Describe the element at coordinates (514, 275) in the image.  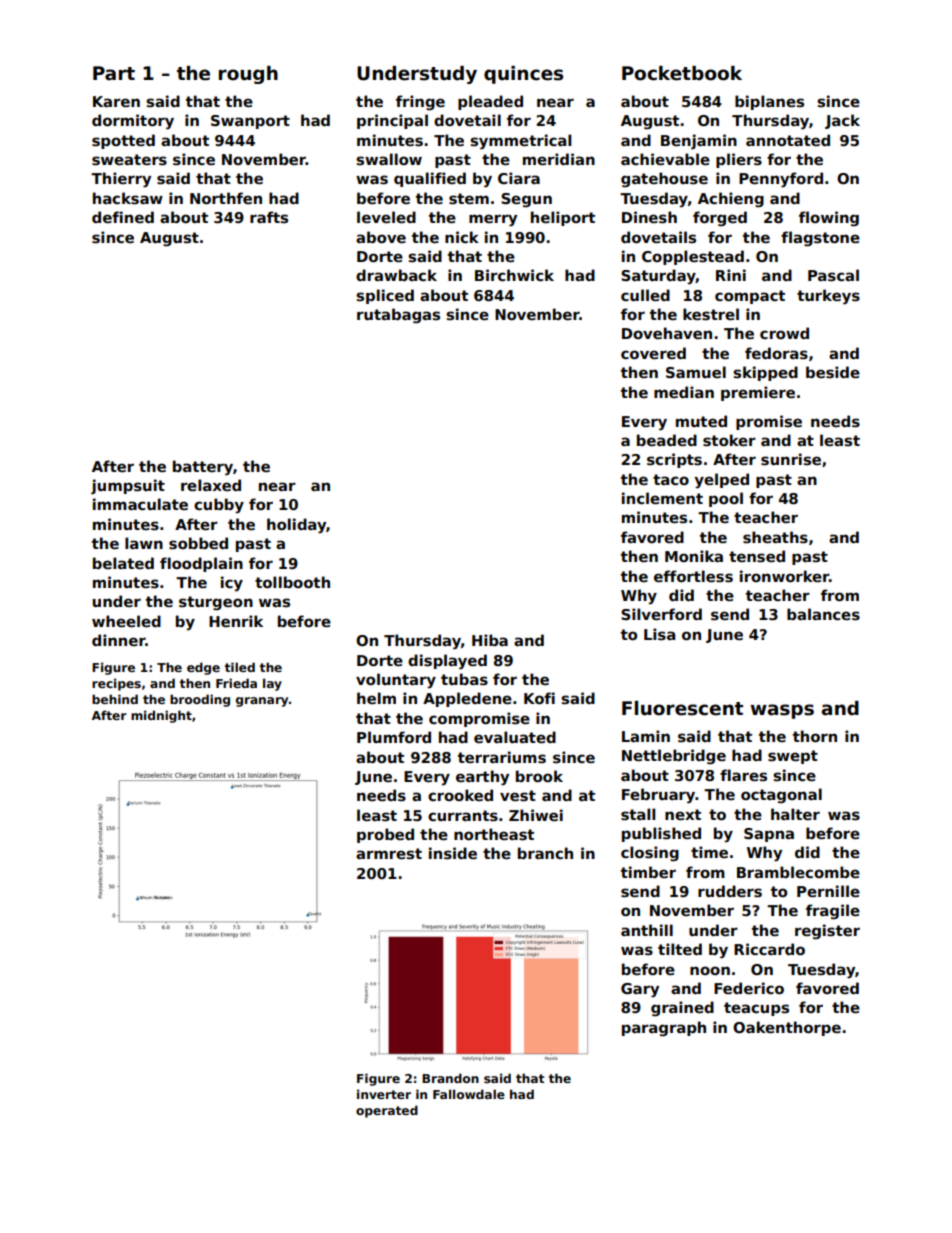
I see `Birchwick` at that location.
